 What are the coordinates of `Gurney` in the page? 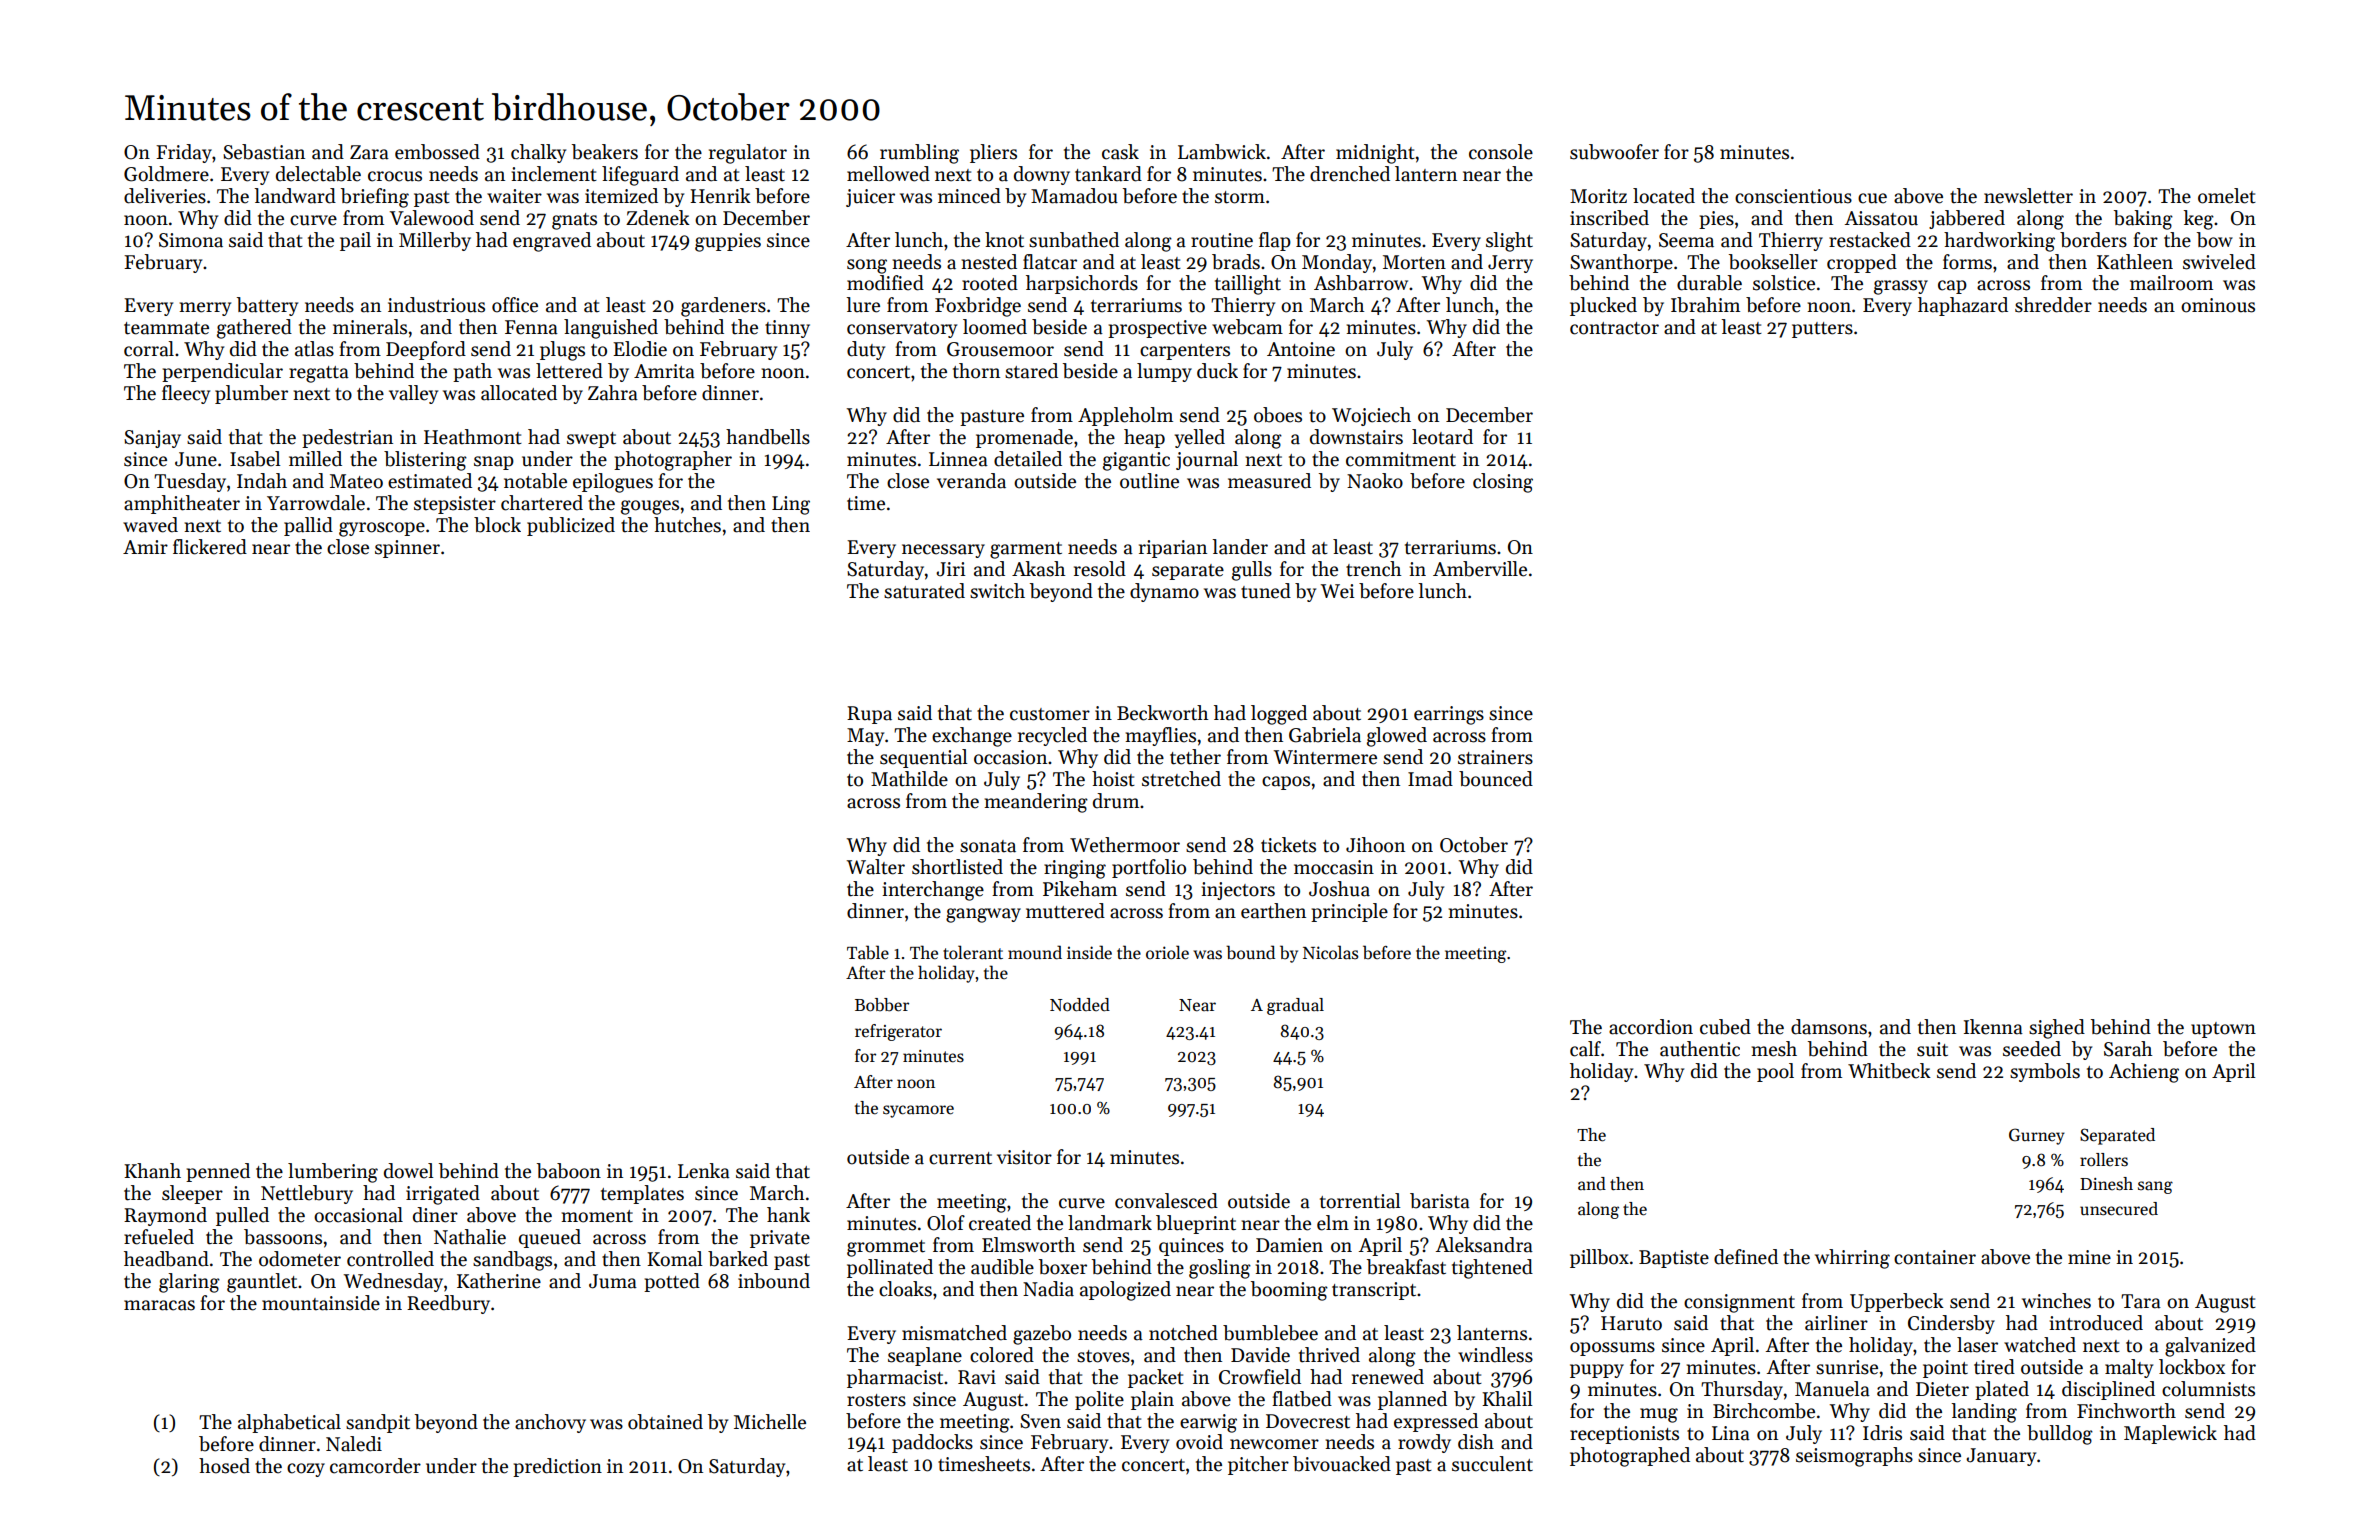 It's located at (2037, 1136).
